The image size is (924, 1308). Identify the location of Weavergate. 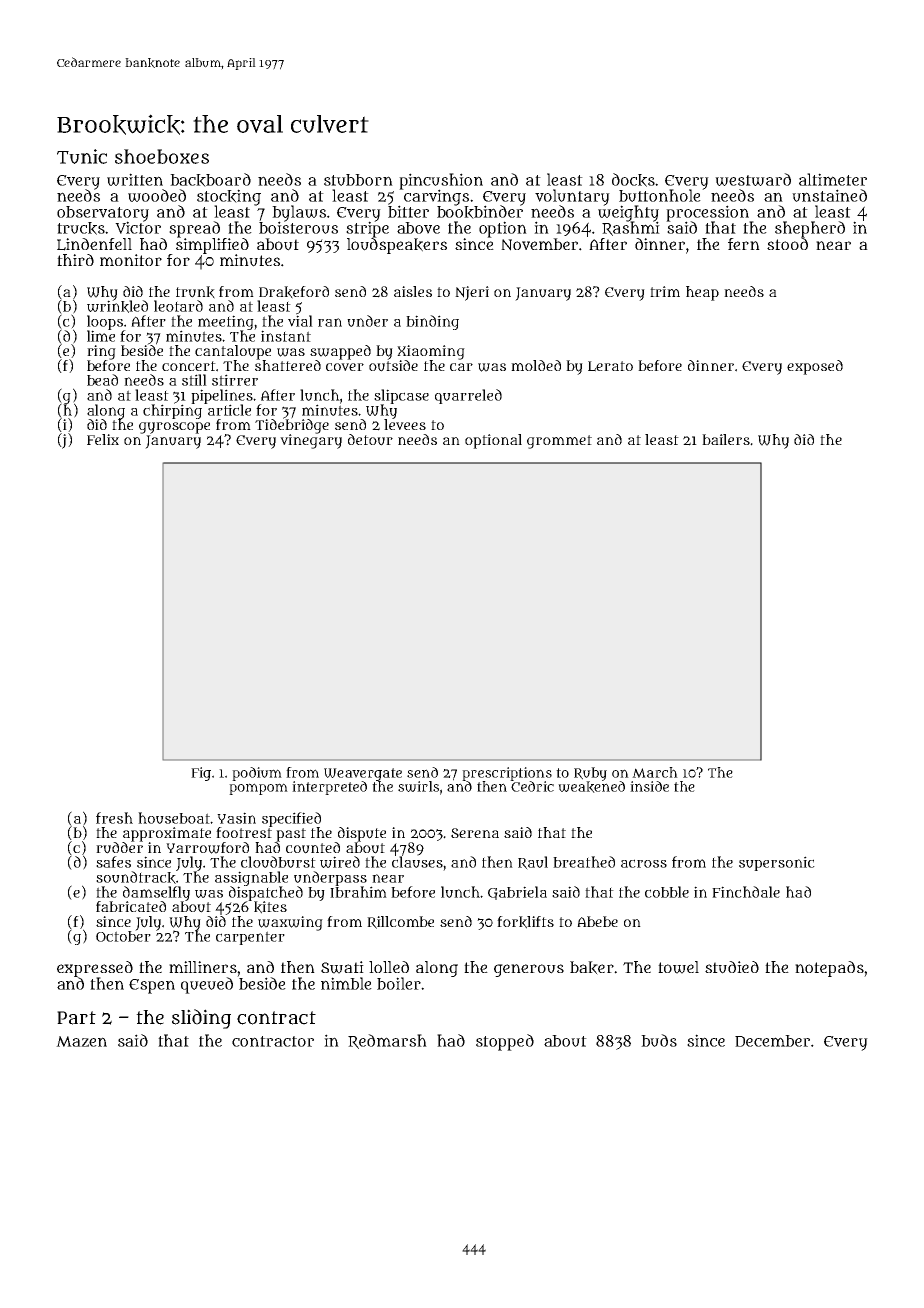
(363, 774).
